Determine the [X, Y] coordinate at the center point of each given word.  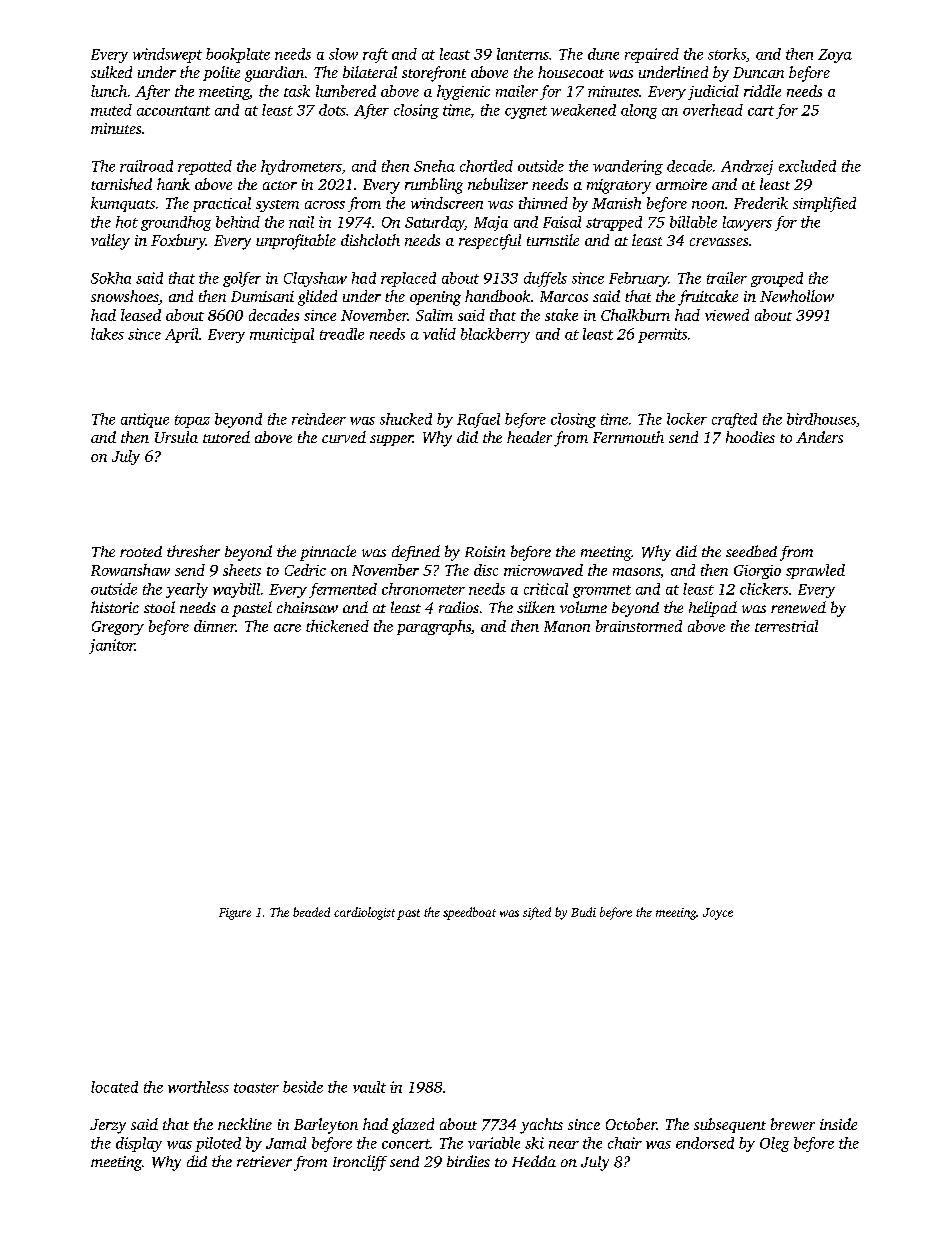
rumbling [434, 186]
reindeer [319, 419]
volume [583, 607]
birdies [468, 1161]
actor [280, 185]
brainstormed [639, 626]
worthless [198, 1087]
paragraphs [434, 627]
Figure [235, 914]
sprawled [815, 571]
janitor [112, 646]
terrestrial [786, 626]
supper [391, 440]
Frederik [761, 203]
